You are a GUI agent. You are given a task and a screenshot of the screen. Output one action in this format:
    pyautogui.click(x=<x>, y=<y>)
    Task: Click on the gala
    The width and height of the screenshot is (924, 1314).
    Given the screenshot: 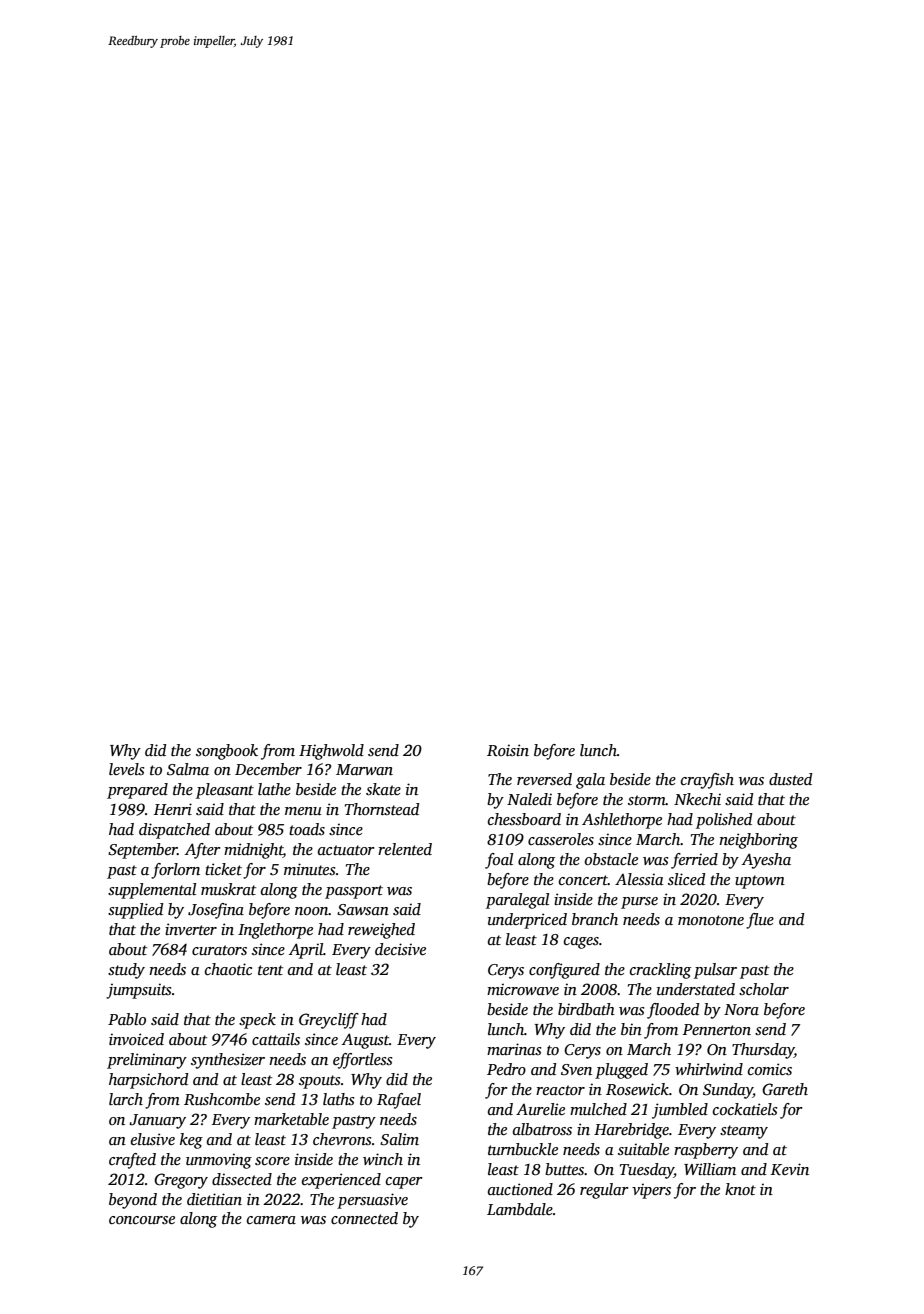 What is the action you would take?
    pyautogui.click(x=590, y=781)
